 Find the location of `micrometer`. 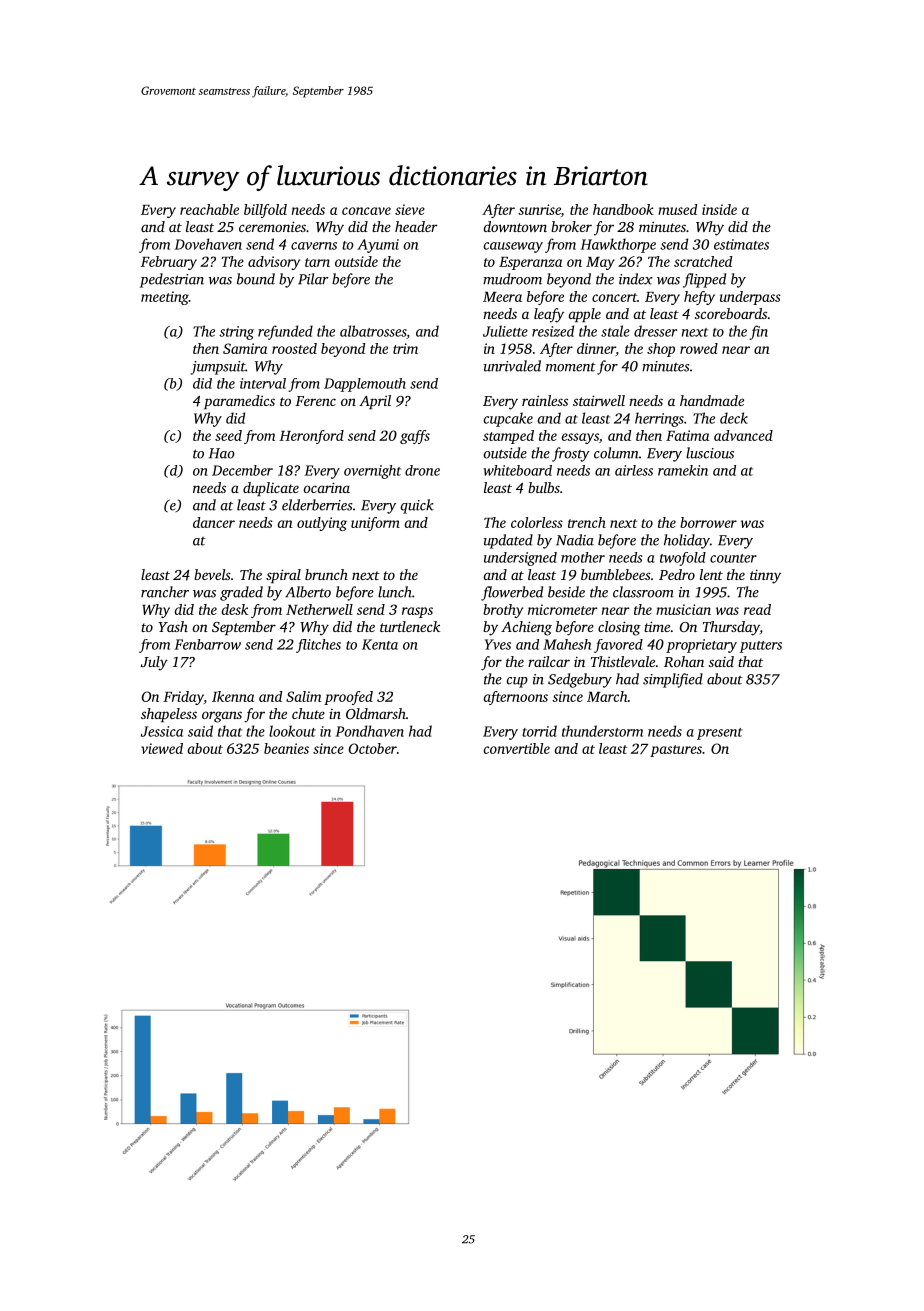

micrometer is located at coordinates (562, 609).
